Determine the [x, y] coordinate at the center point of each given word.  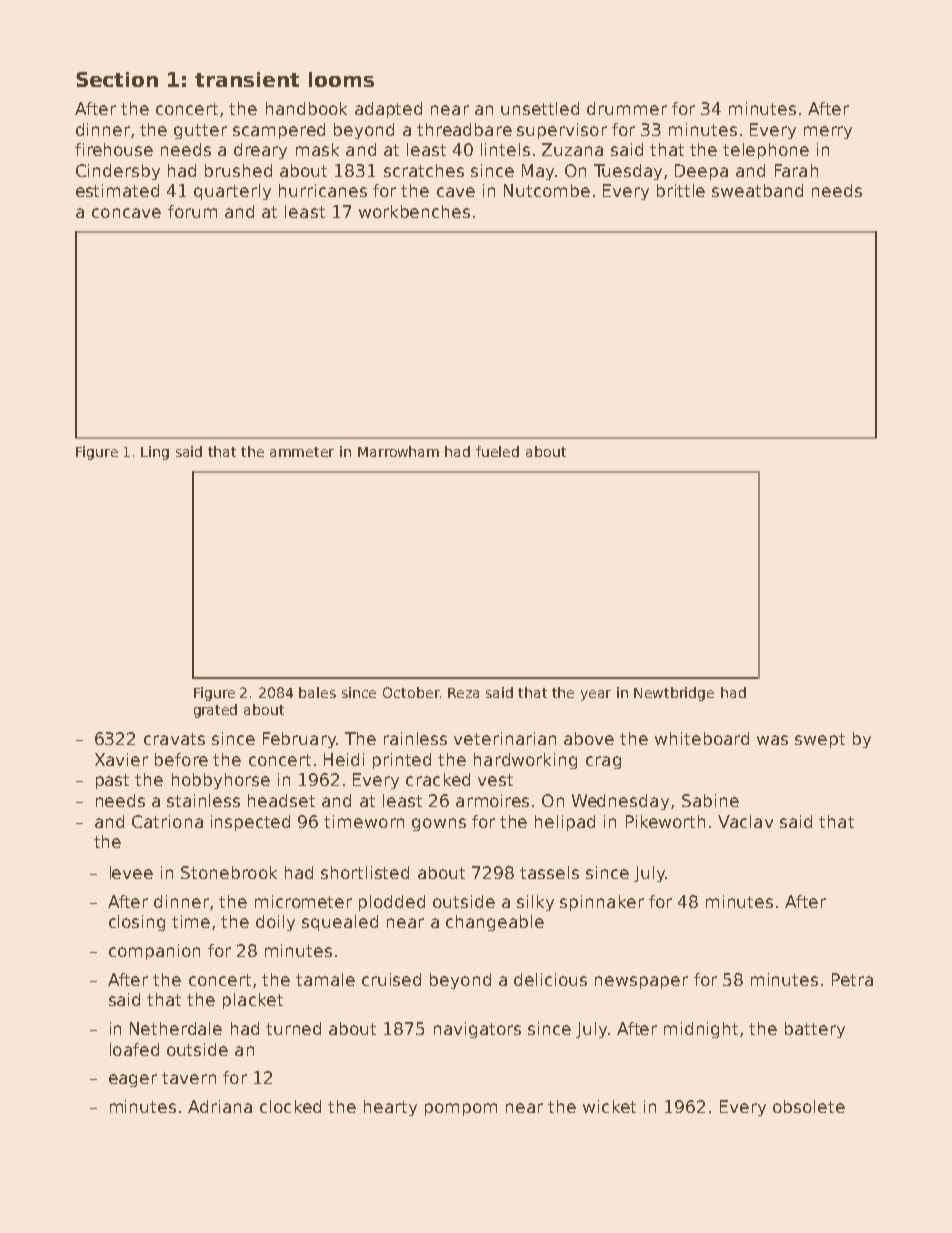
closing [137, 923]
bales [317, 692]
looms [341, 79]
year [596, 695]
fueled [497, 451]
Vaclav [745, 821]
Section [117, 79]
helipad [565, 823]
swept [820, 740]
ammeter [302, 452]
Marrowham [398, 451]
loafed [134, 1049]
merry [828, 132]
